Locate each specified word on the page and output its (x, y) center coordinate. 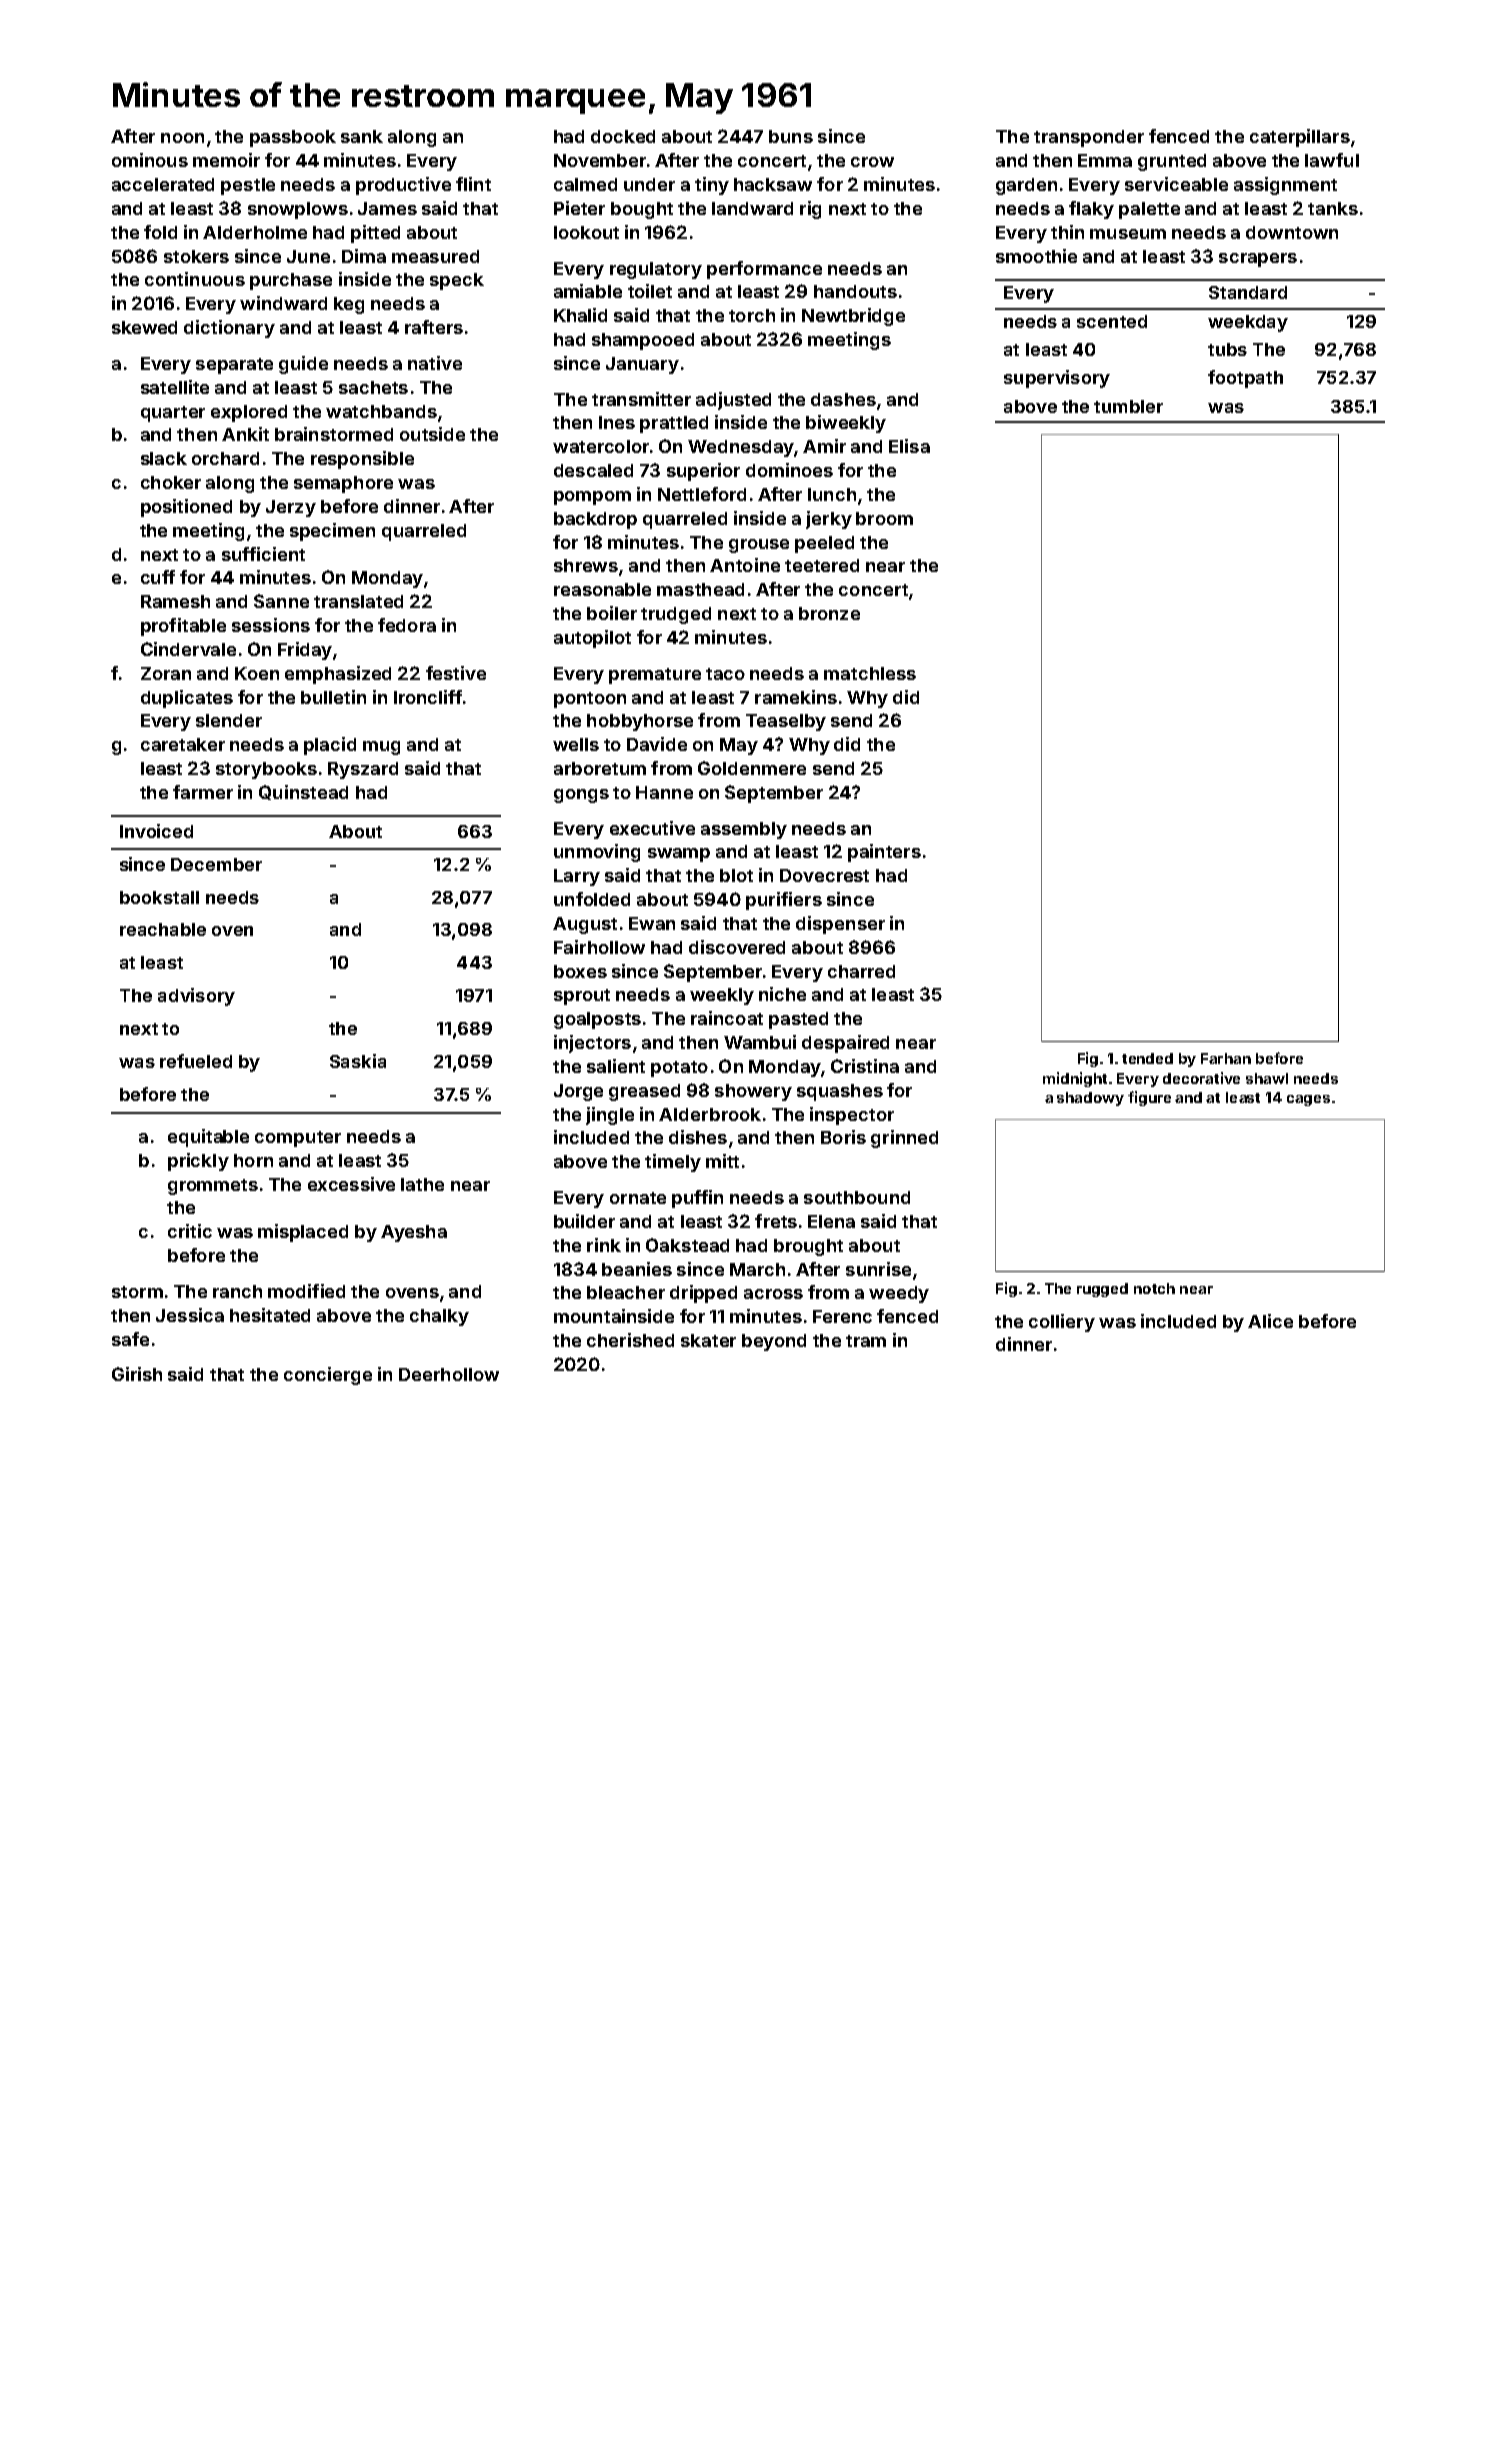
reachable (163, 929)
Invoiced (156, 831)
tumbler (1128, 406)
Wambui (760, 1042)
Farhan (1226, 1058)
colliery (1062, 1323)
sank (362, 136)
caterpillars (1300, 138)
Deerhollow (449, 1374)
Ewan (652, 923)
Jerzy (291, 508)
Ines (617, 422)
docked (623, 136)
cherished (630, 1340)
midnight (1075, 1079)
